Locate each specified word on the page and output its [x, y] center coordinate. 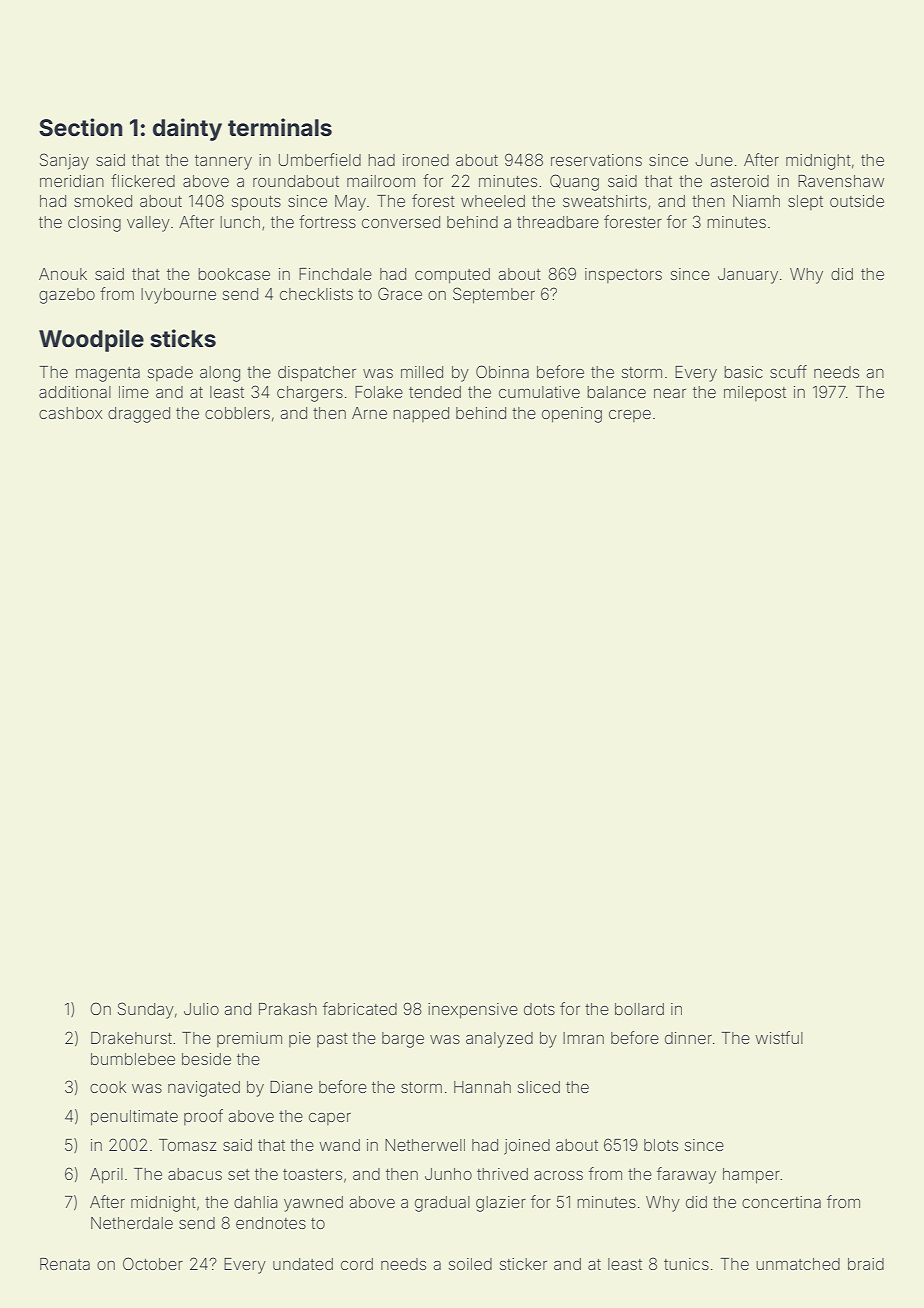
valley [148, 224]
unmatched [798, 1264]
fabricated [360, 1008]
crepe [630, 416]
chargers [310, 394]
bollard [639, 1009]
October [153, 1263]
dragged [139, 415]
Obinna [502, 371]
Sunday [146, 1010]
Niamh [756, 201]
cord [357, 1264]
